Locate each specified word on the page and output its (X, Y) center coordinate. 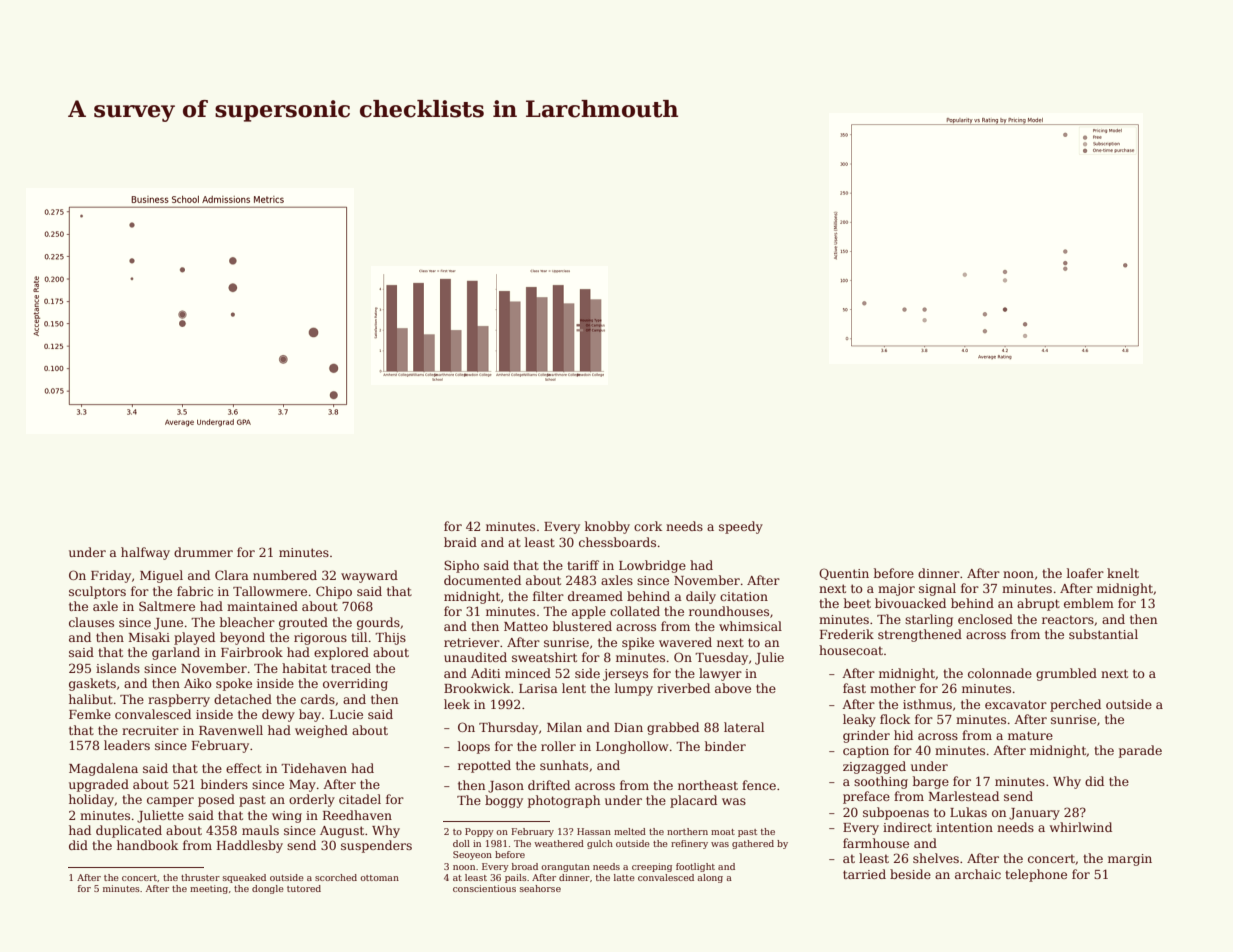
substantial (1103, 634)
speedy (741, 527)
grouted (303, 623)
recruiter (150, 730)
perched (1075, 705)
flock (895, 719)
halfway (145, 553)
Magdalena (103, 769)
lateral (744, 727)
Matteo (526, 626)
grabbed (673, 728)
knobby (607, 527)
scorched (336, 877)
